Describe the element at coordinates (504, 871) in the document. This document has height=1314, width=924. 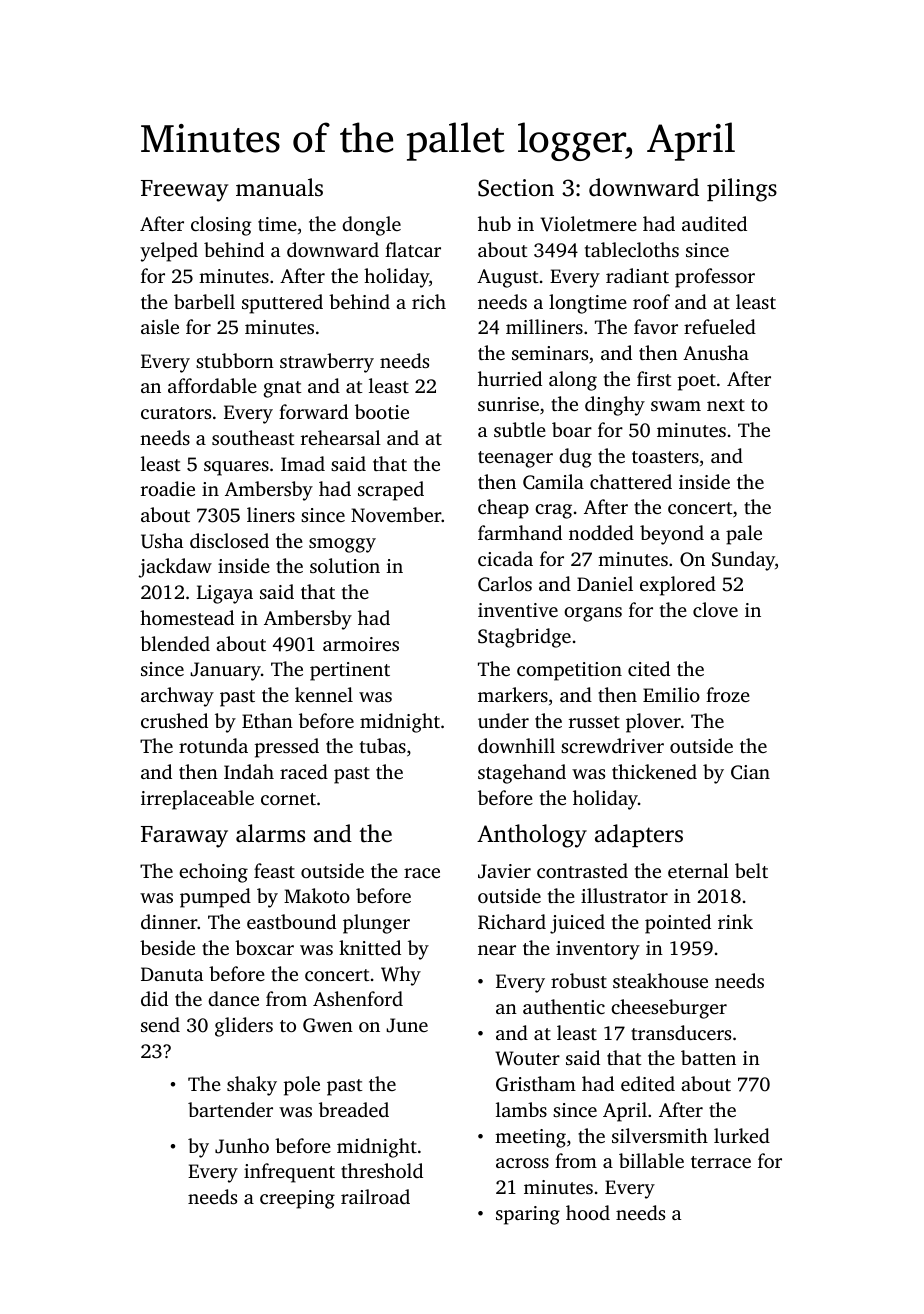
I see `Javier` at that location.
